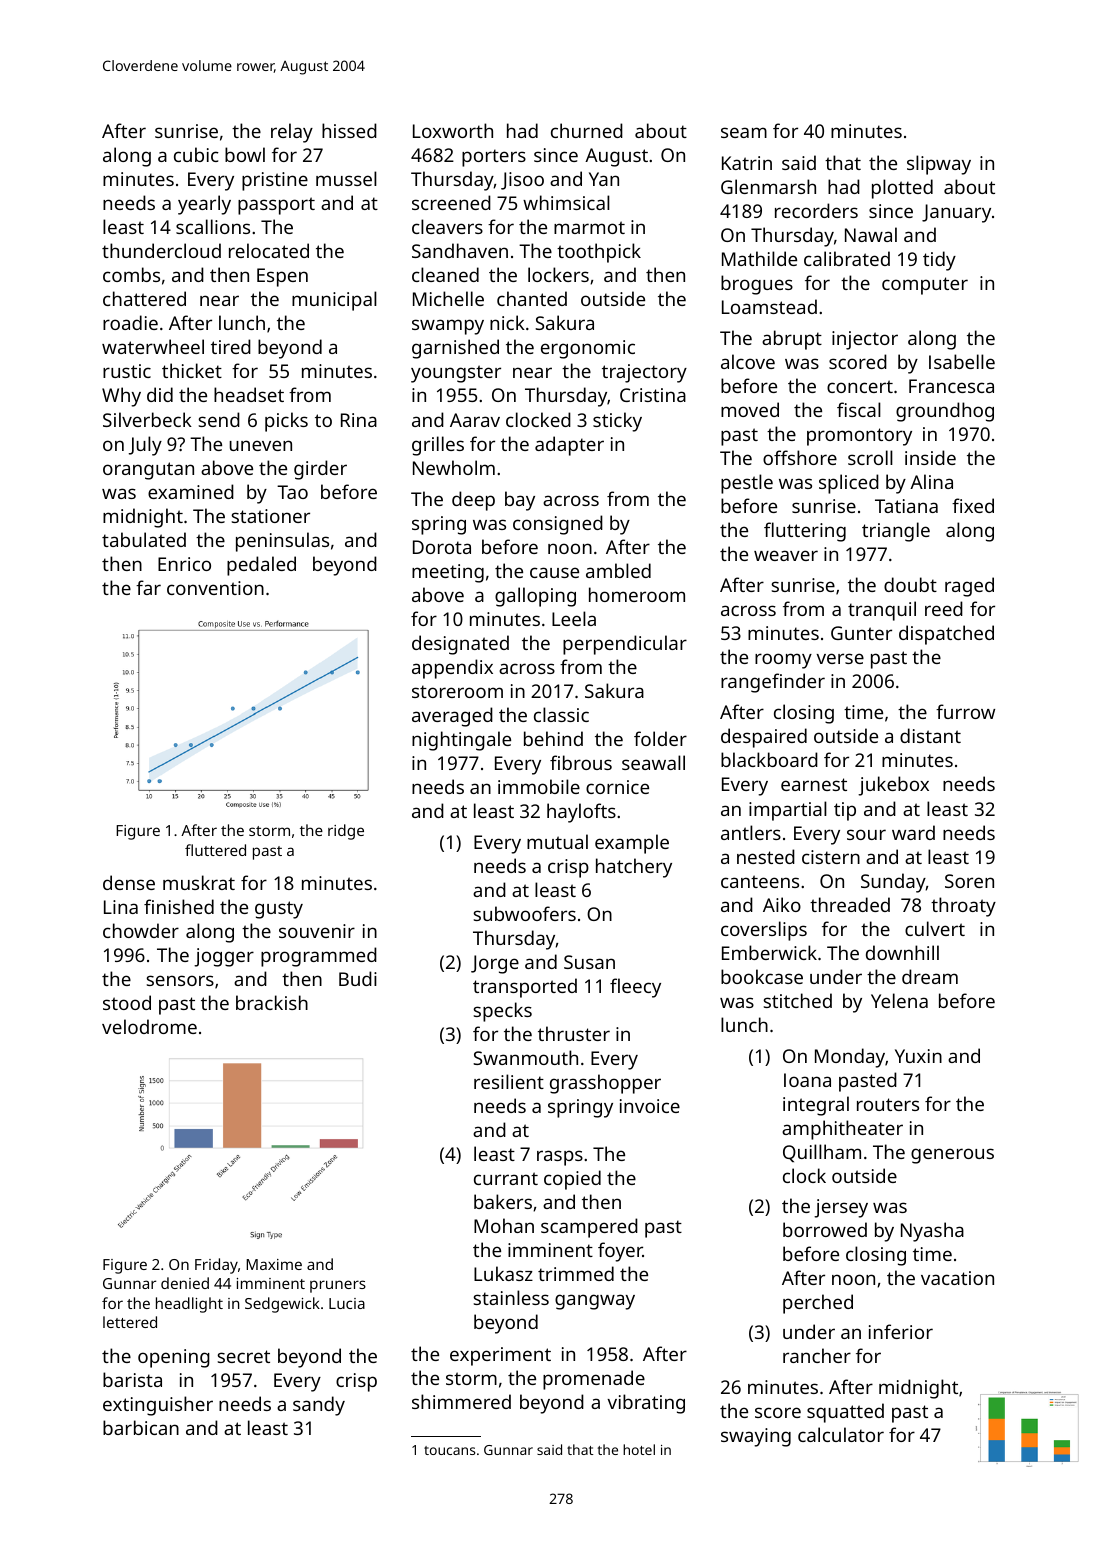 Image resolution: width=1098 pixels, height=1553 pixels. Describe the element at coordinates (939, 165) in the page. I see `slipway` at that location.
